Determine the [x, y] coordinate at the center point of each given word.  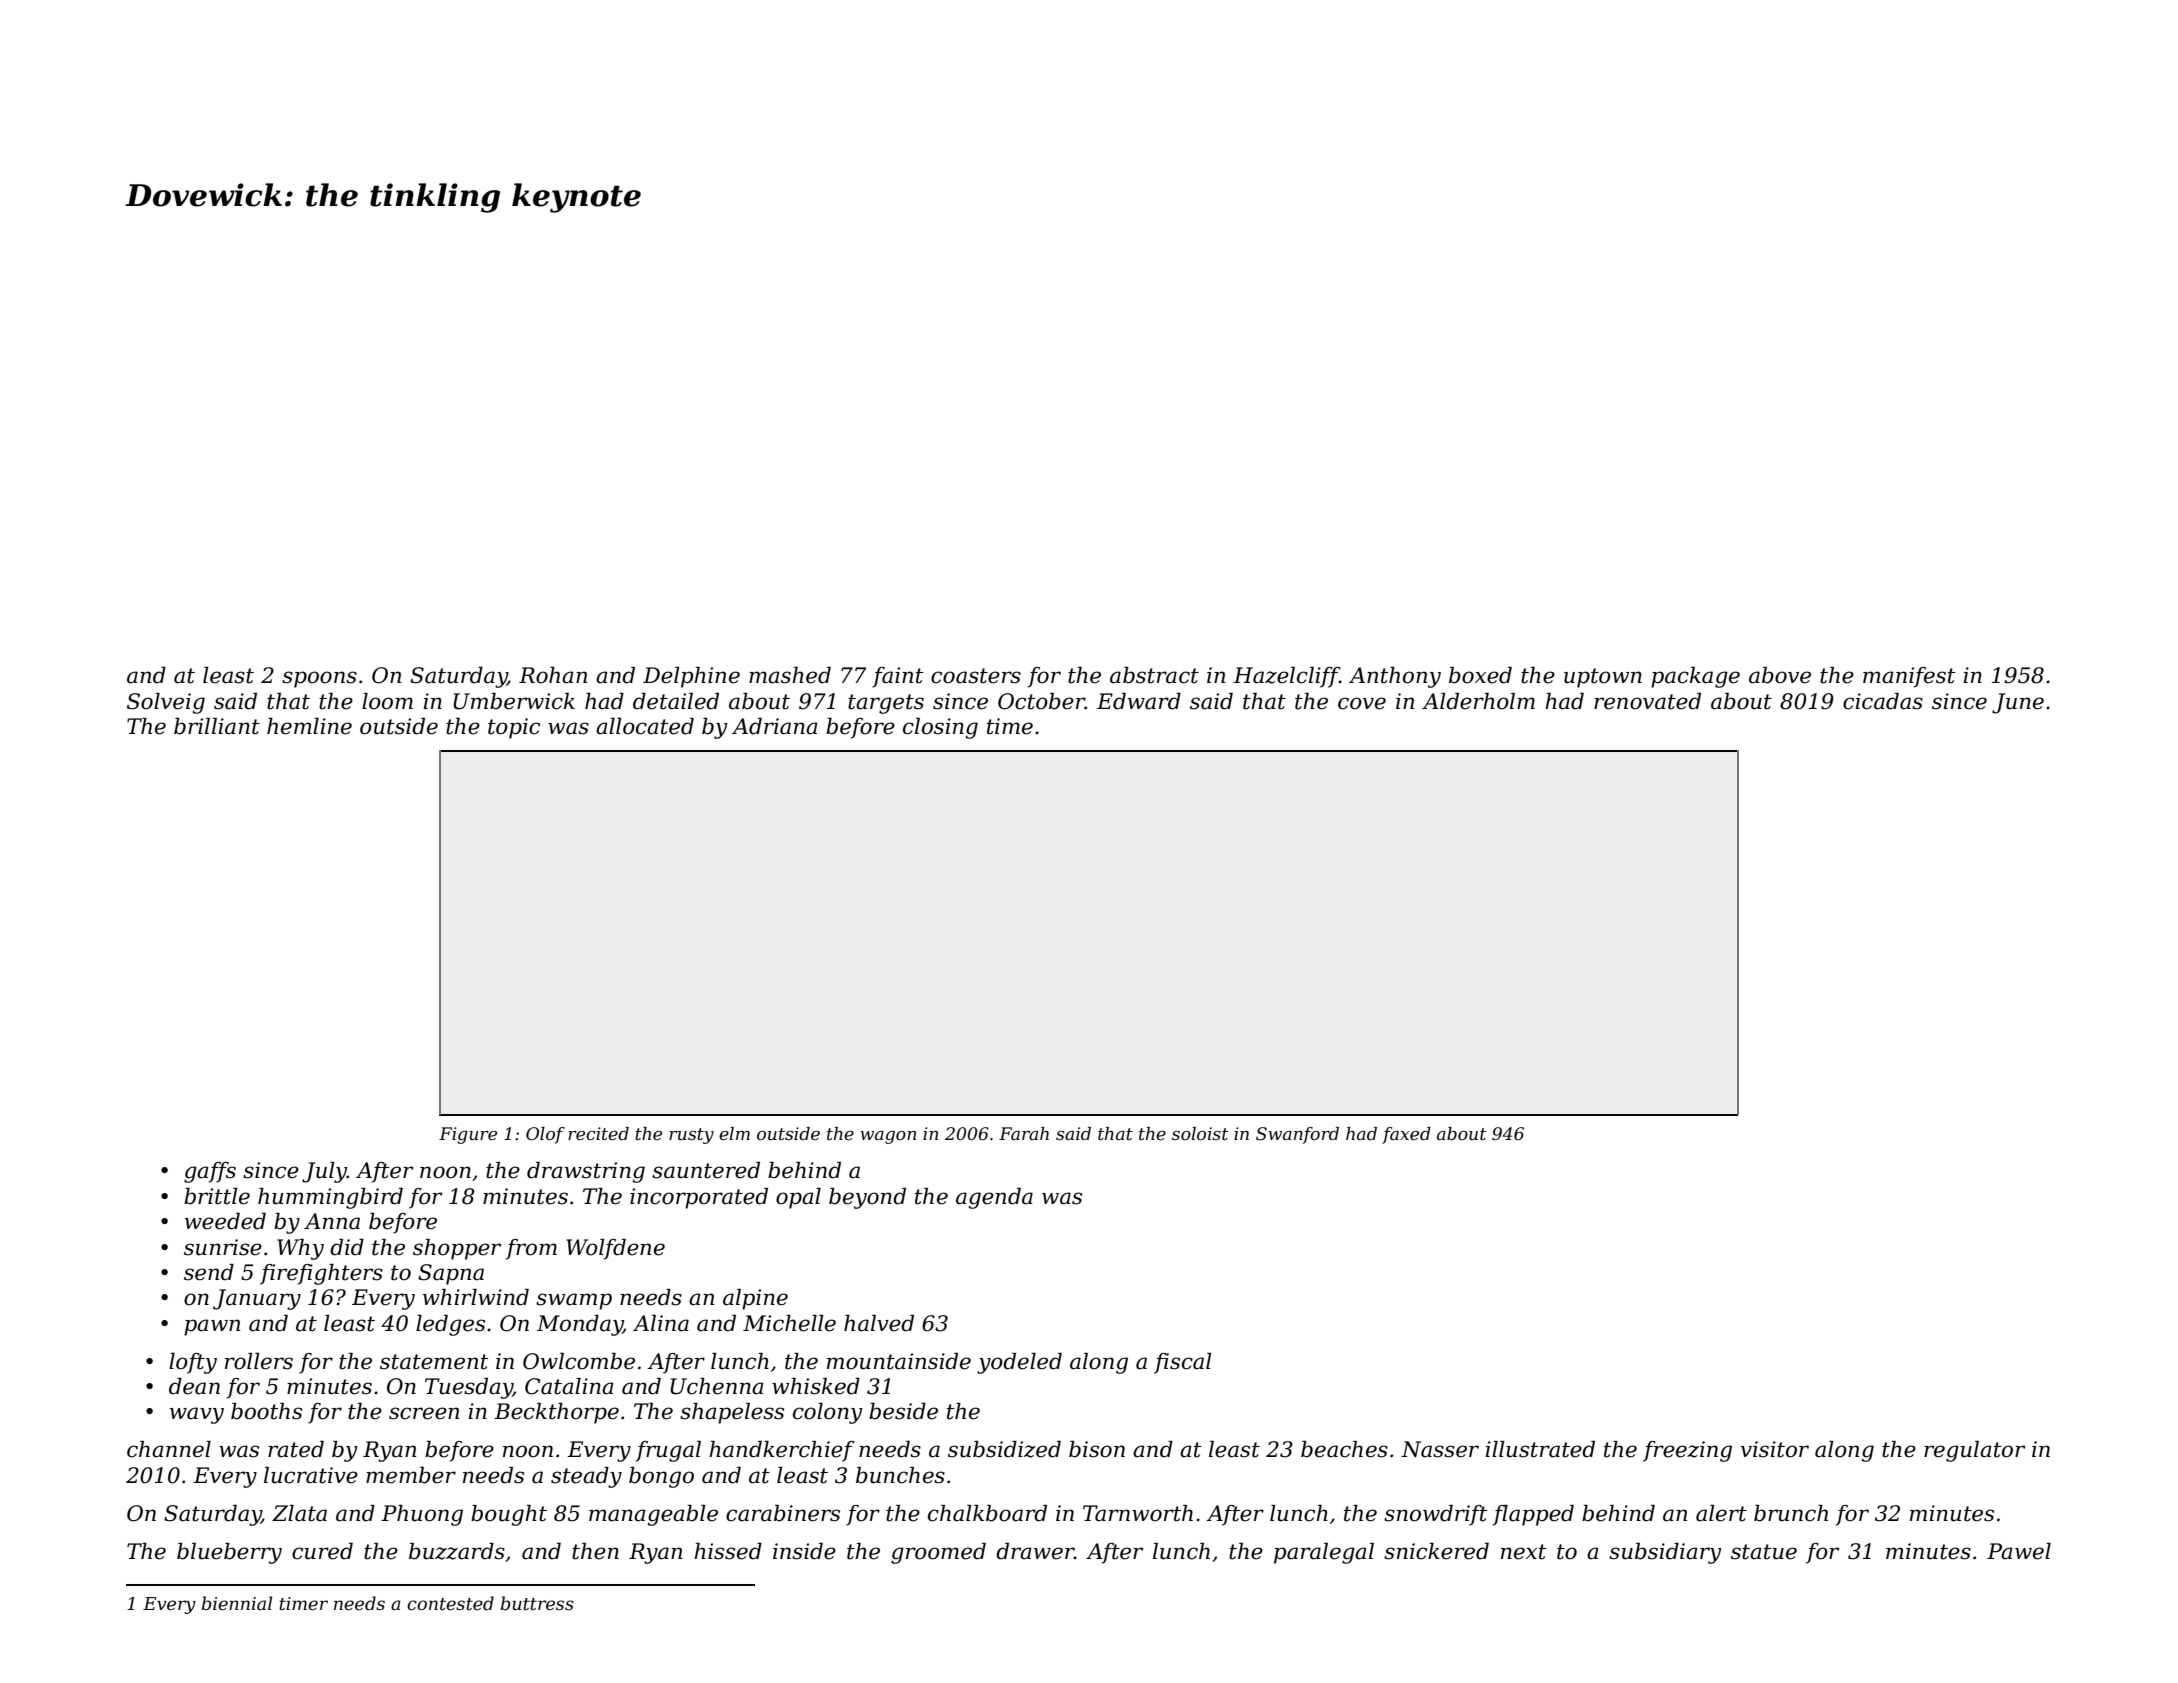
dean [194, 1386]
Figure [468, 1135]
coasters [976, 676]
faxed [1406, 1135]
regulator [1974, 1451]
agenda [994, 1198]
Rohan [553, 675]
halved [879, 1323]
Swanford [1297, 1135]
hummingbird [330, 1198]
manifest [1909, 677]
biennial [237, 1603]
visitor [1775, 1449]
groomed [938, 1553]
